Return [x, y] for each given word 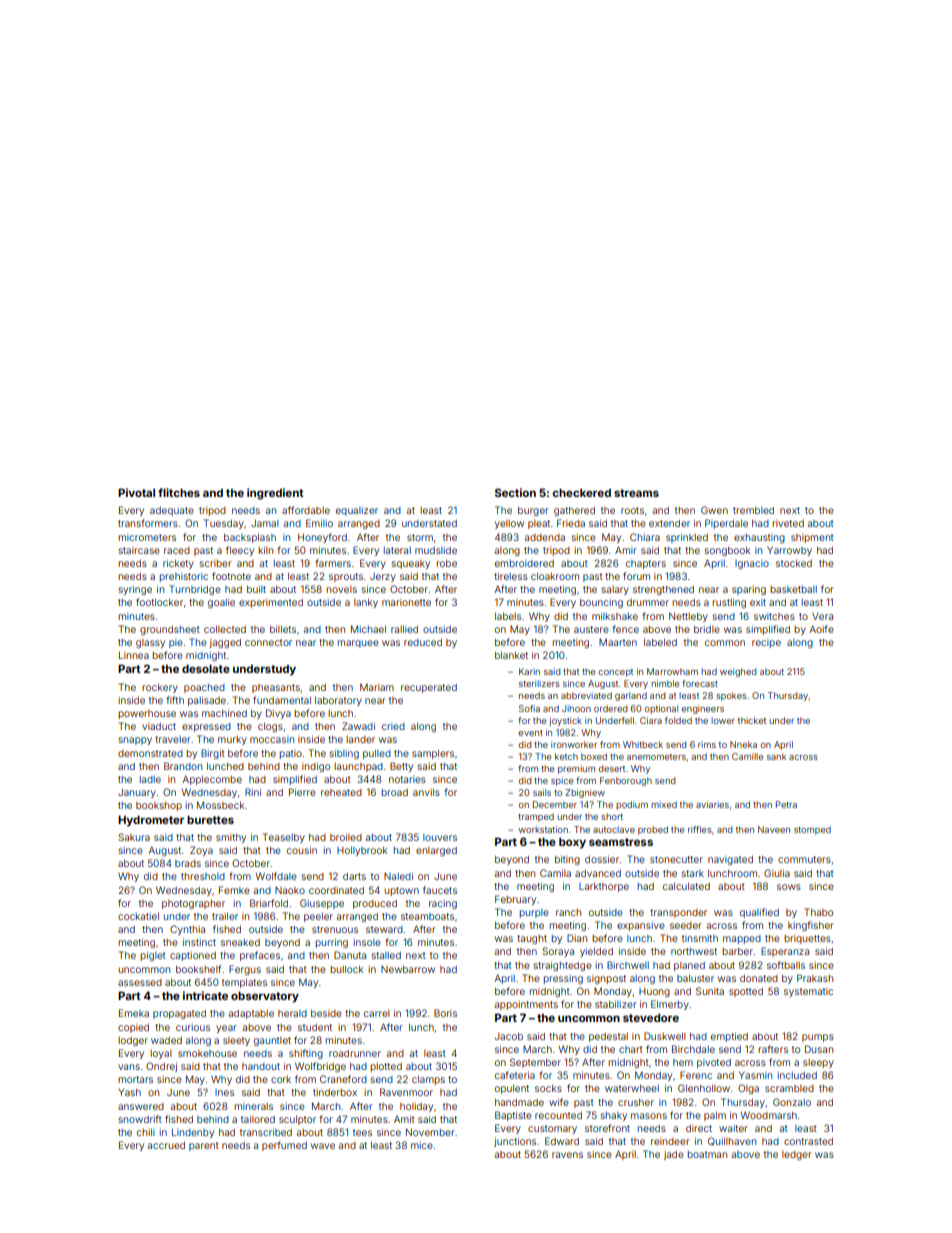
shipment [812, 538]
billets [283, 629]
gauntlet [272, 1041]
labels [508, 616]
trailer [225, 916]
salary [615, 590]
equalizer [357, 511]
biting [567, 860]
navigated [730, 860]
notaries [407, 779]
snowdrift [140, 1119]
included [797, 1075]
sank [776, 756]
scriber [216, 563]
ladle [150, 779]
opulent [512, 1089]
